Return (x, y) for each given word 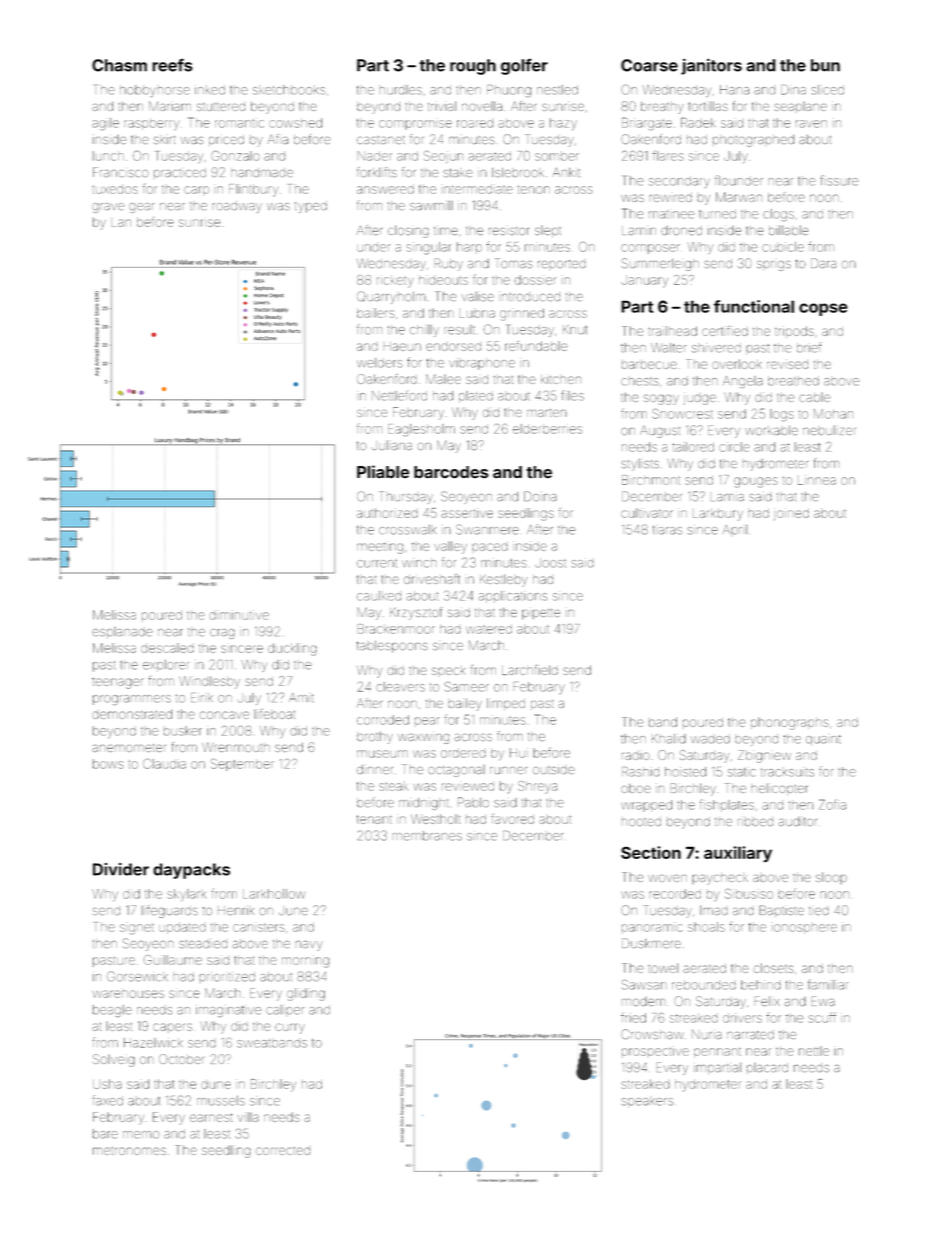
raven (811, 124)
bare (105, 1134)
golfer (524, 67)
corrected (283, 1151)
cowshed (296, 123)
